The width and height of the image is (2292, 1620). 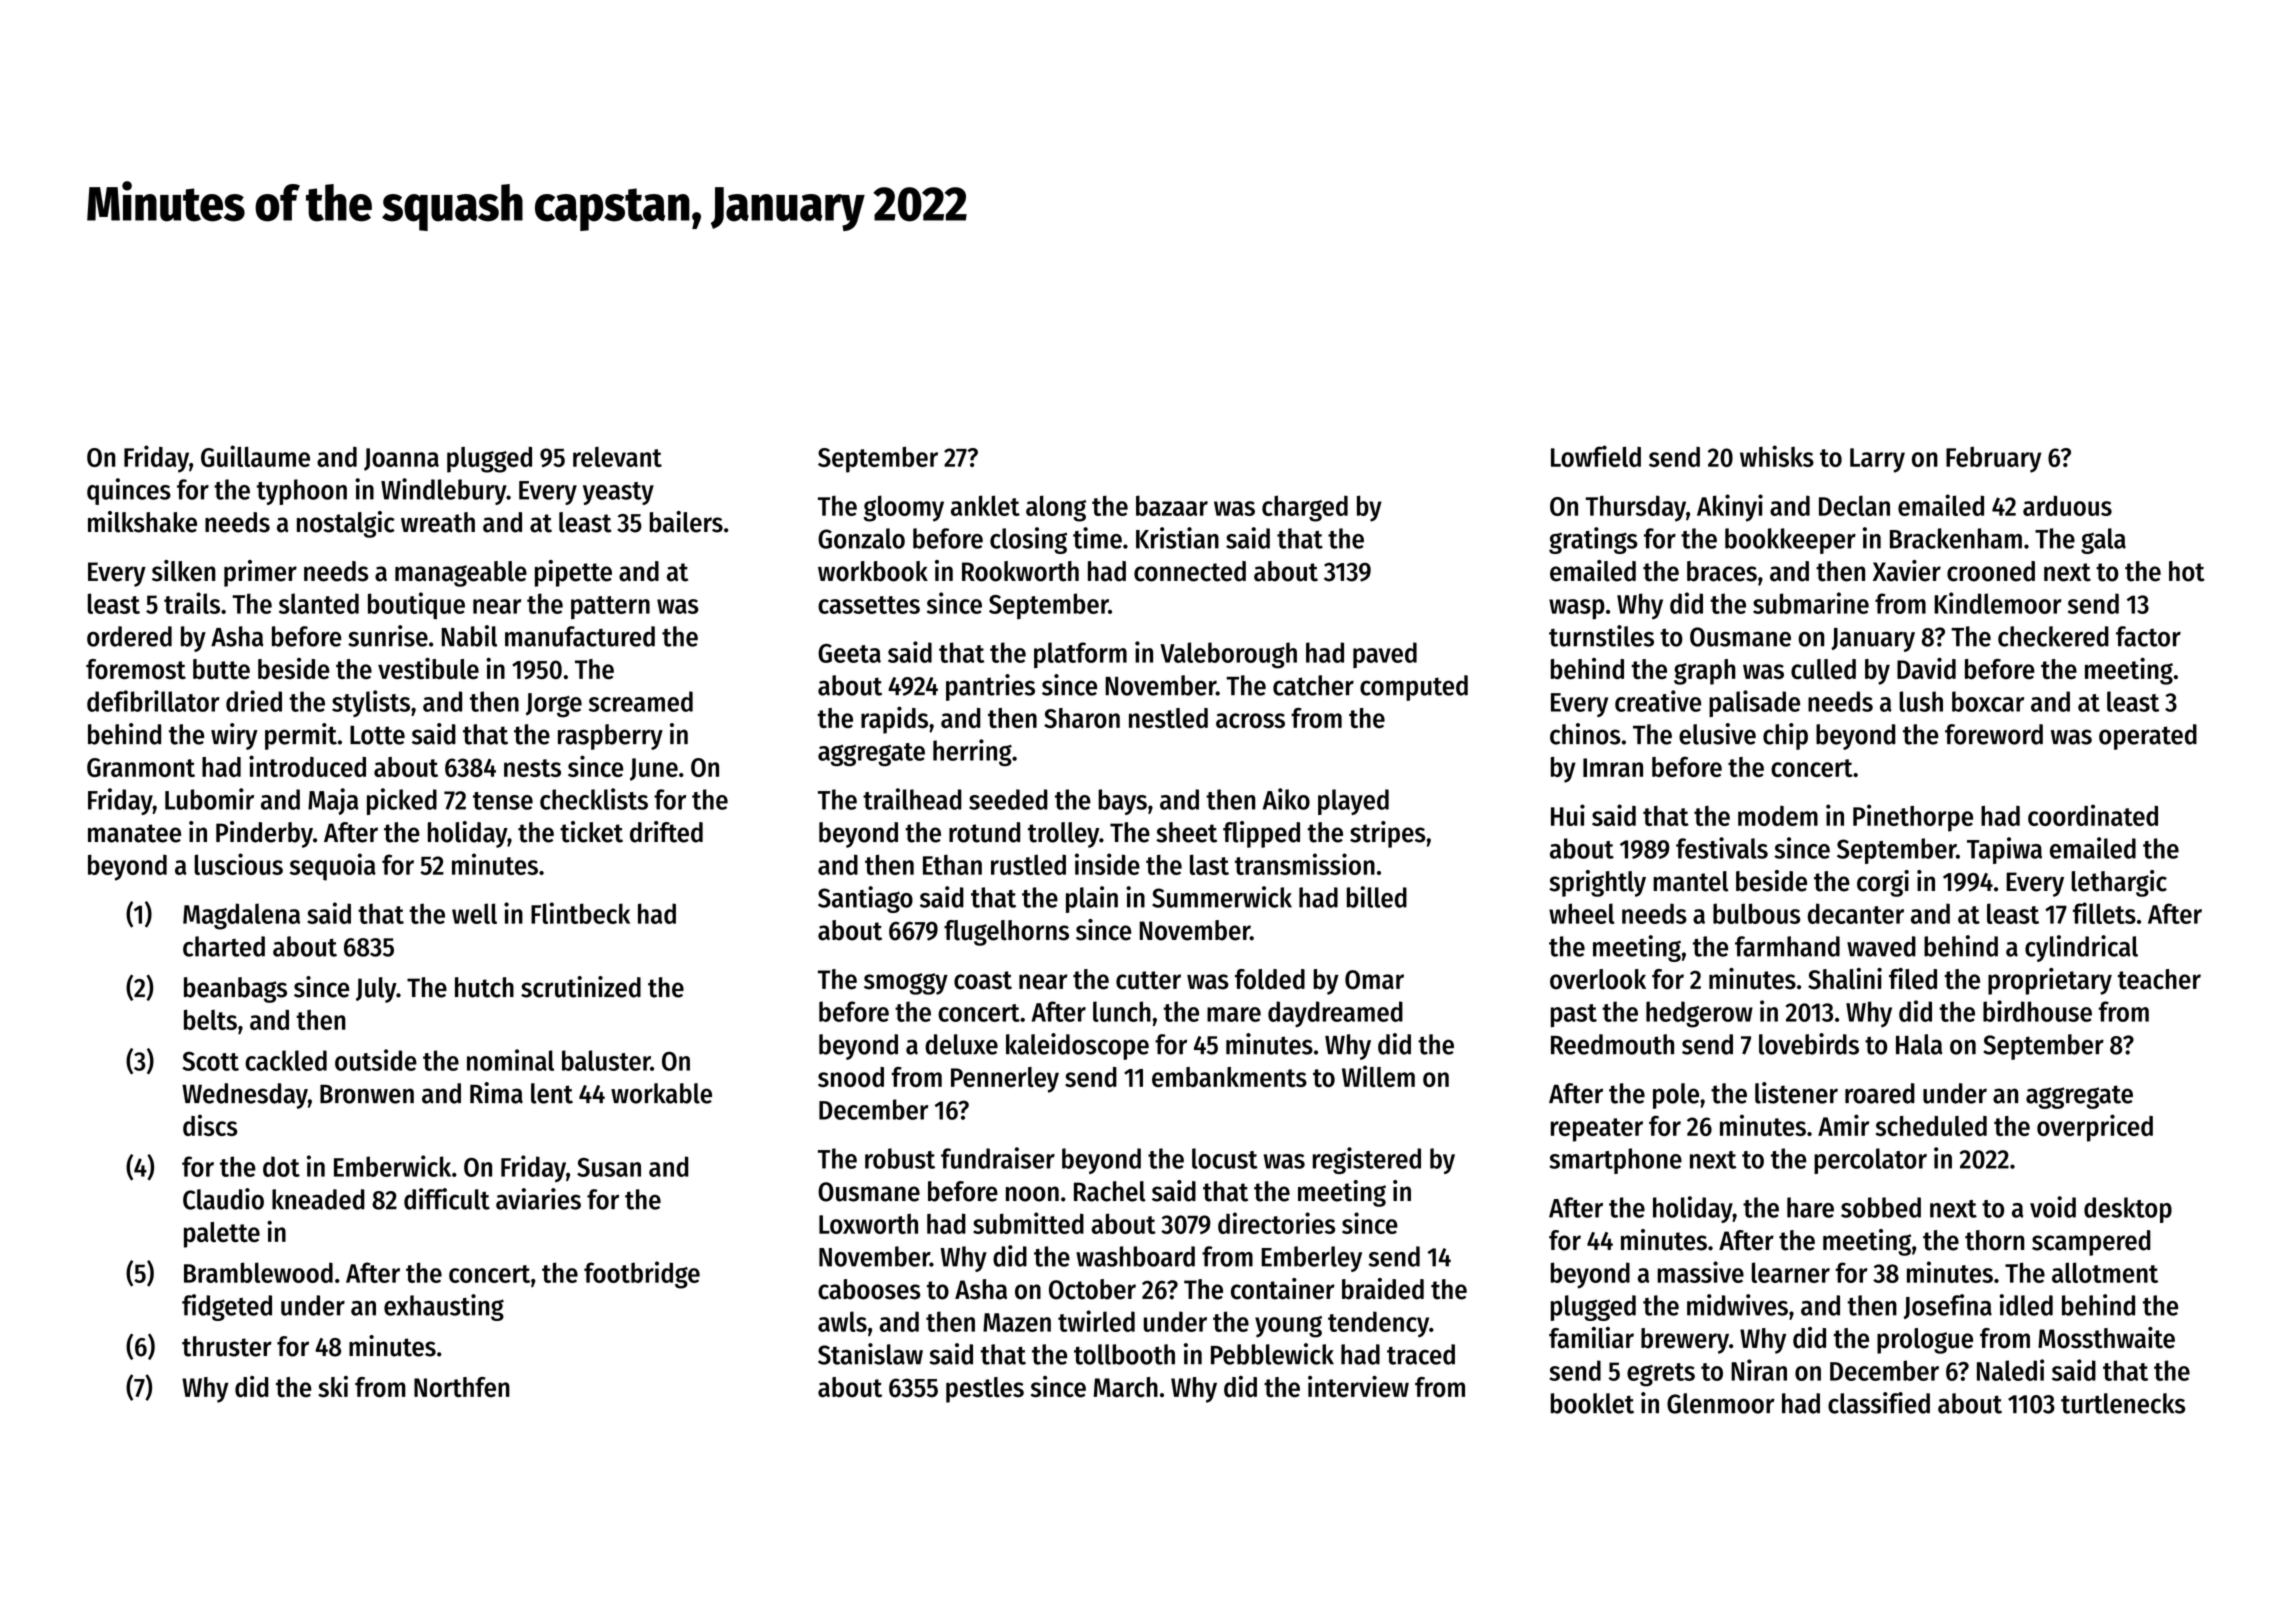 What do you see at coordinates (1598, 979) in the image?
I see `overlook` at bounding box center [1598, 979].
